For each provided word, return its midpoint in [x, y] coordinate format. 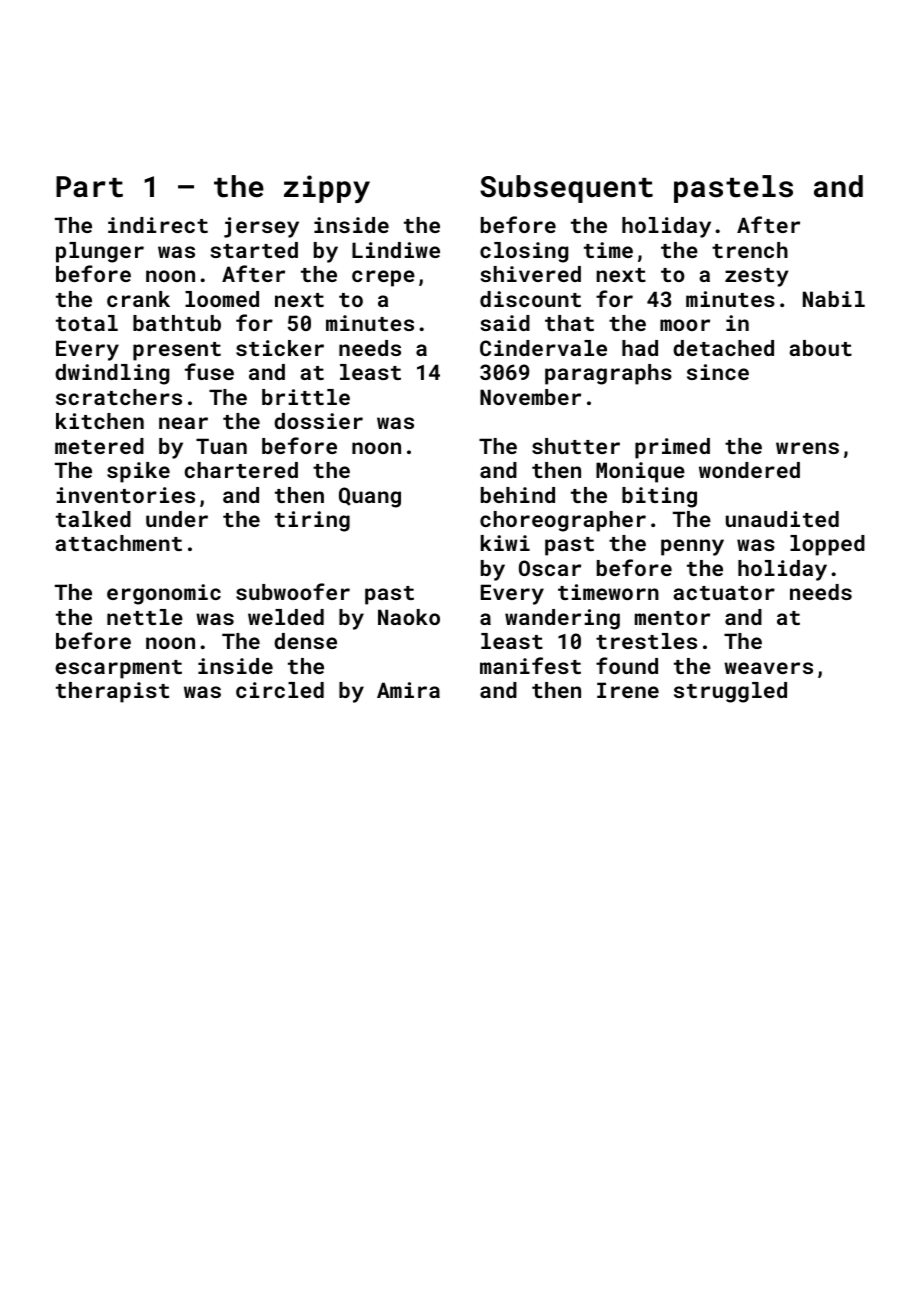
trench [750, 250]
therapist [112, 692]
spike [138, 472]
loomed [222, 299]
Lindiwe [396, 250]
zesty [757, 277]
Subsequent [566, 189]
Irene [628, 690]
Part [89, 187]
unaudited [782, 519]
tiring [312, 521]
